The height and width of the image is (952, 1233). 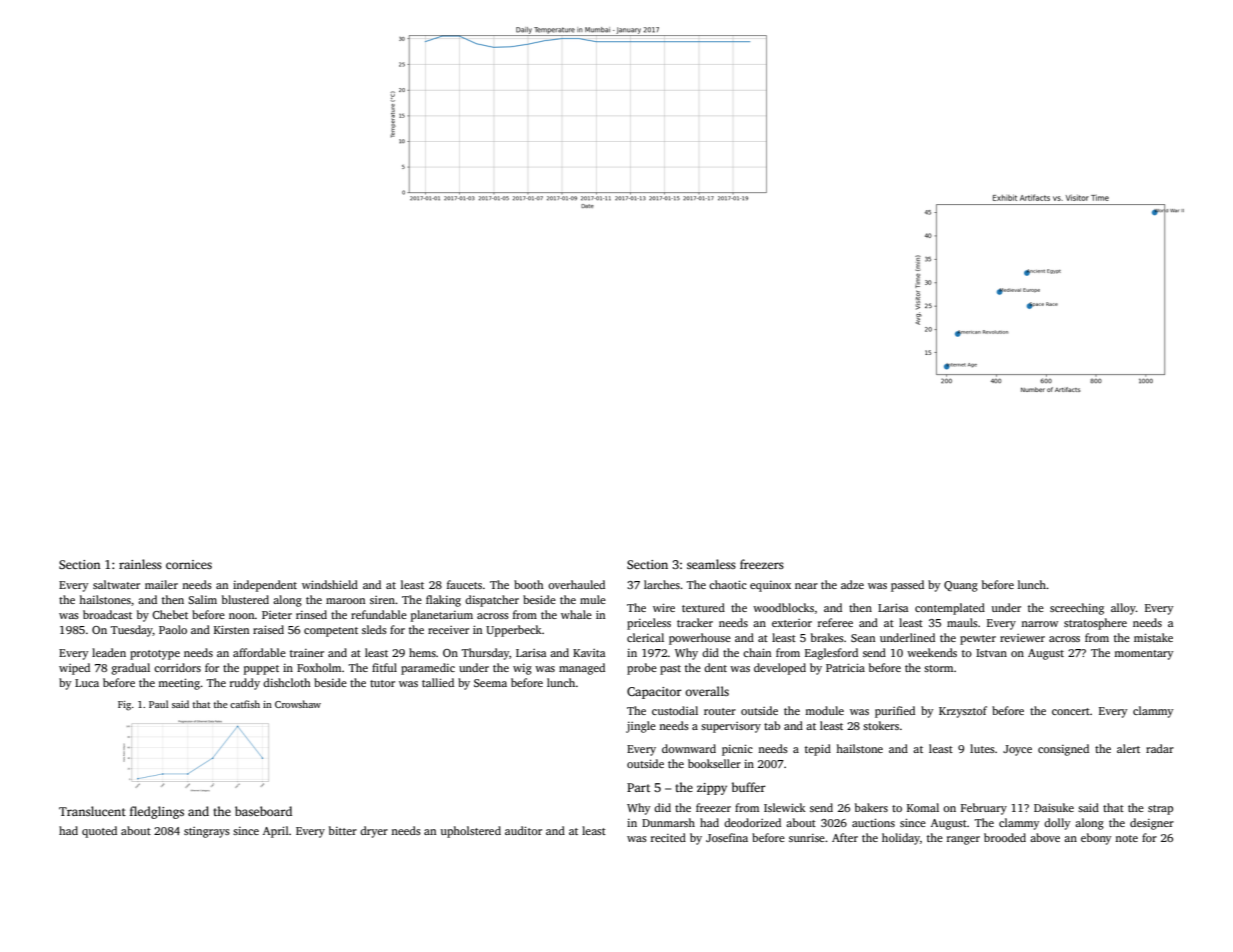 I want to click on adze, so click(x=852, y=584).
